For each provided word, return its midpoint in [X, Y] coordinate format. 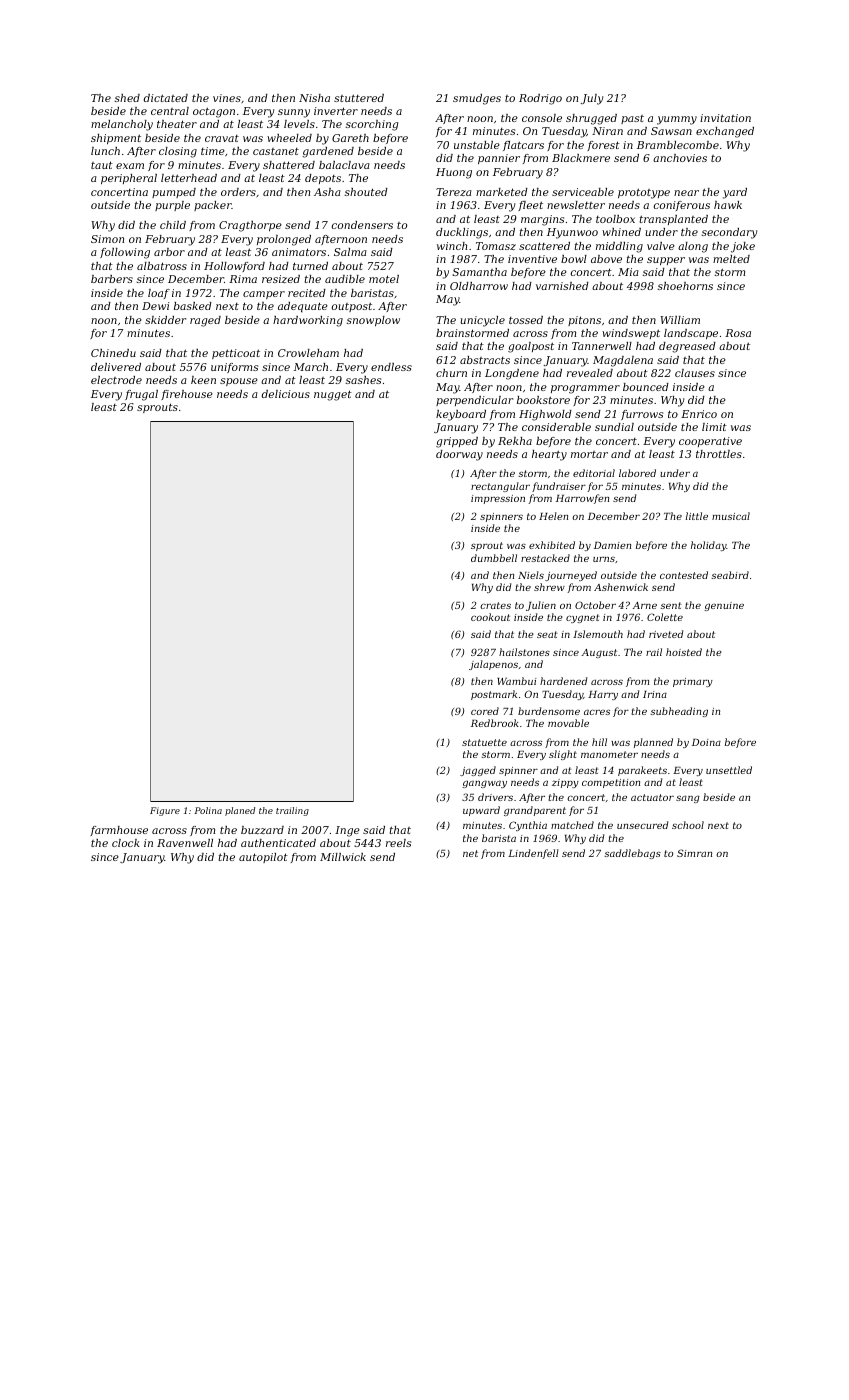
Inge [347, 831]
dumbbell [494, 558]
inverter [336, 111]
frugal [141, 395]
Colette [665, 617]
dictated [166, 98]
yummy [677, 120]
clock [126, 843]
